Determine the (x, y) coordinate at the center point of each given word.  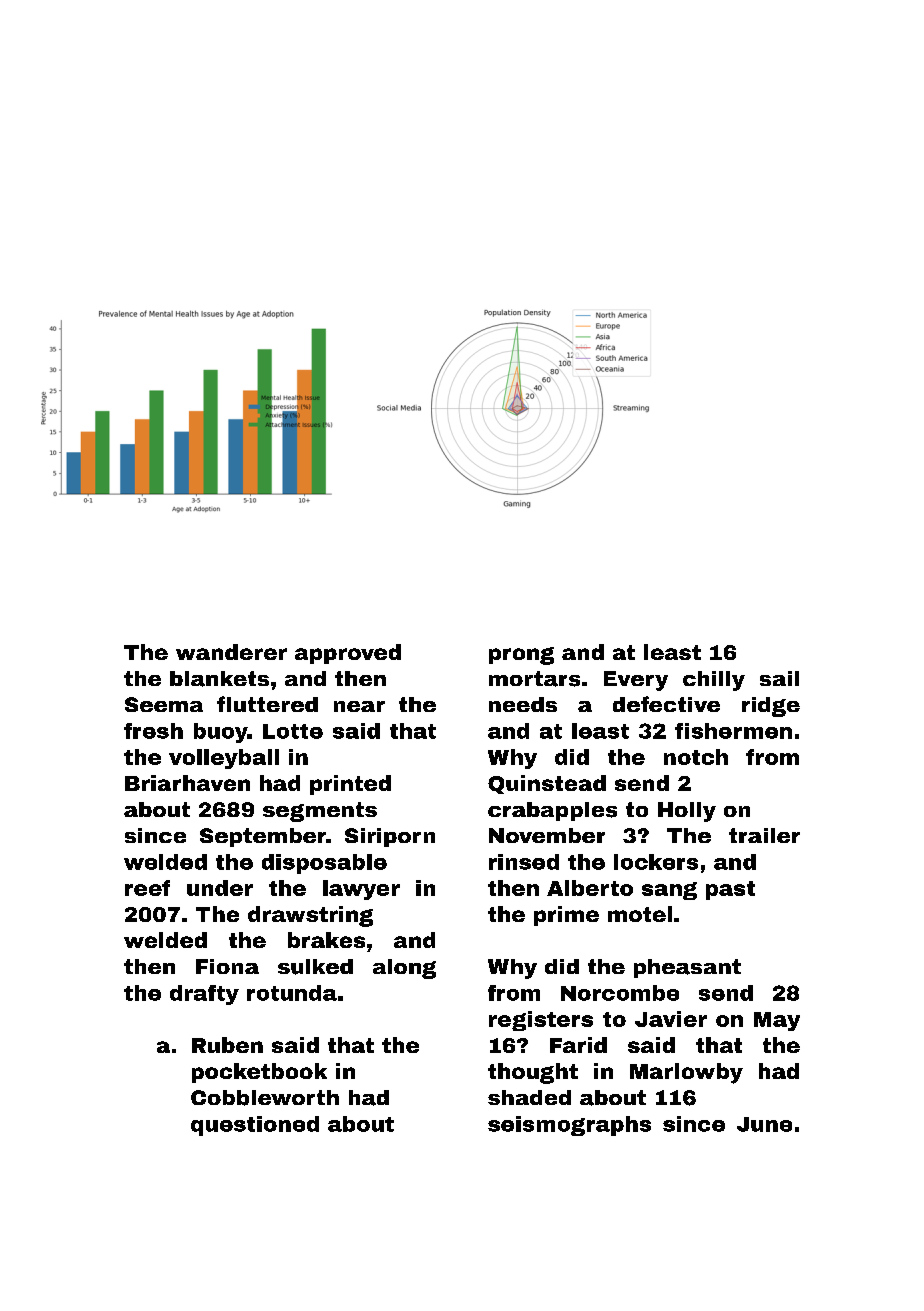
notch (696, 757)
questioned (255, 1126)
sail (779, 678)
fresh (153, 731)
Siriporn (390, 837)
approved (348, 654)
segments (320, 812)
